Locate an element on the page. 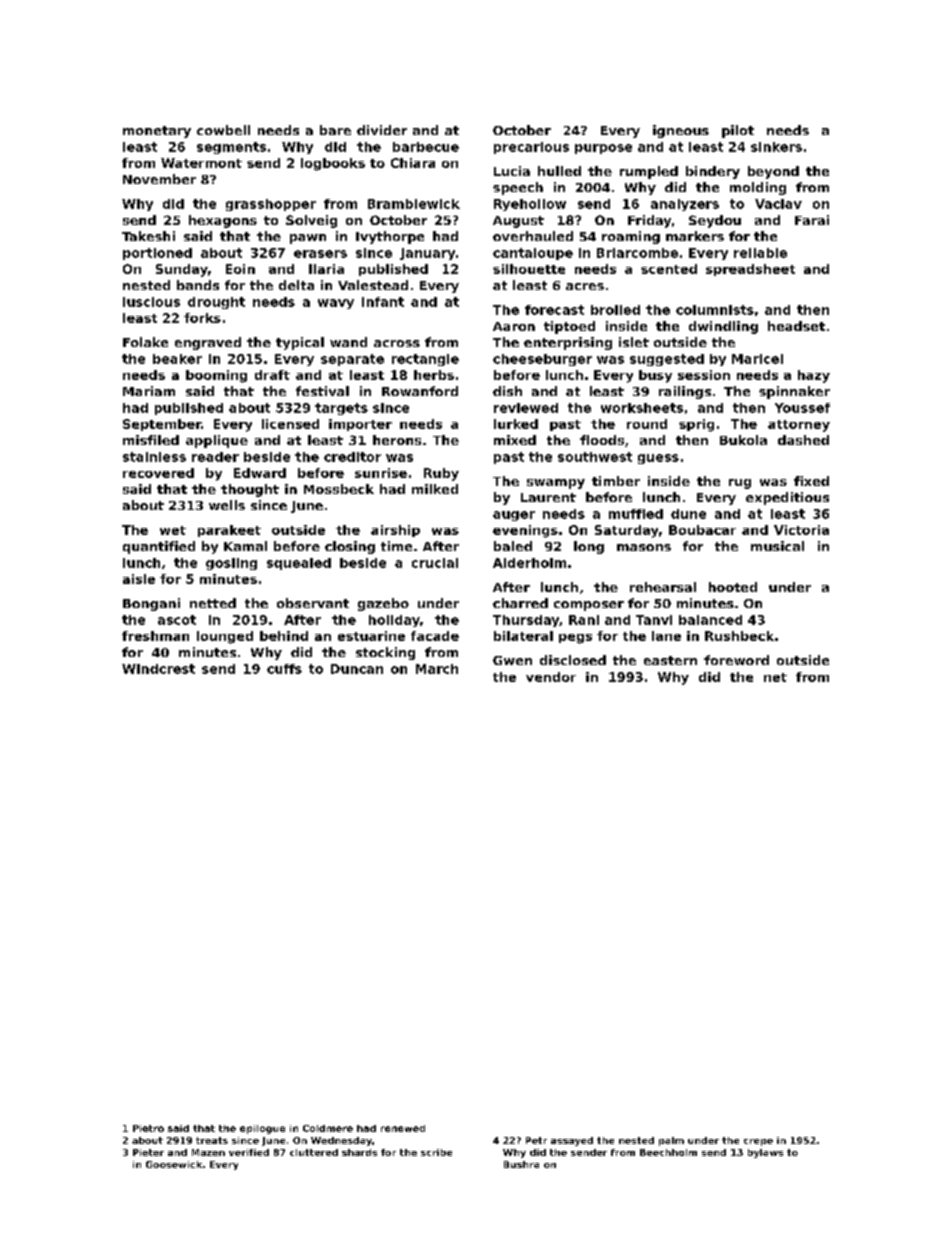  Petr is located at coordinates (536, 1140).
